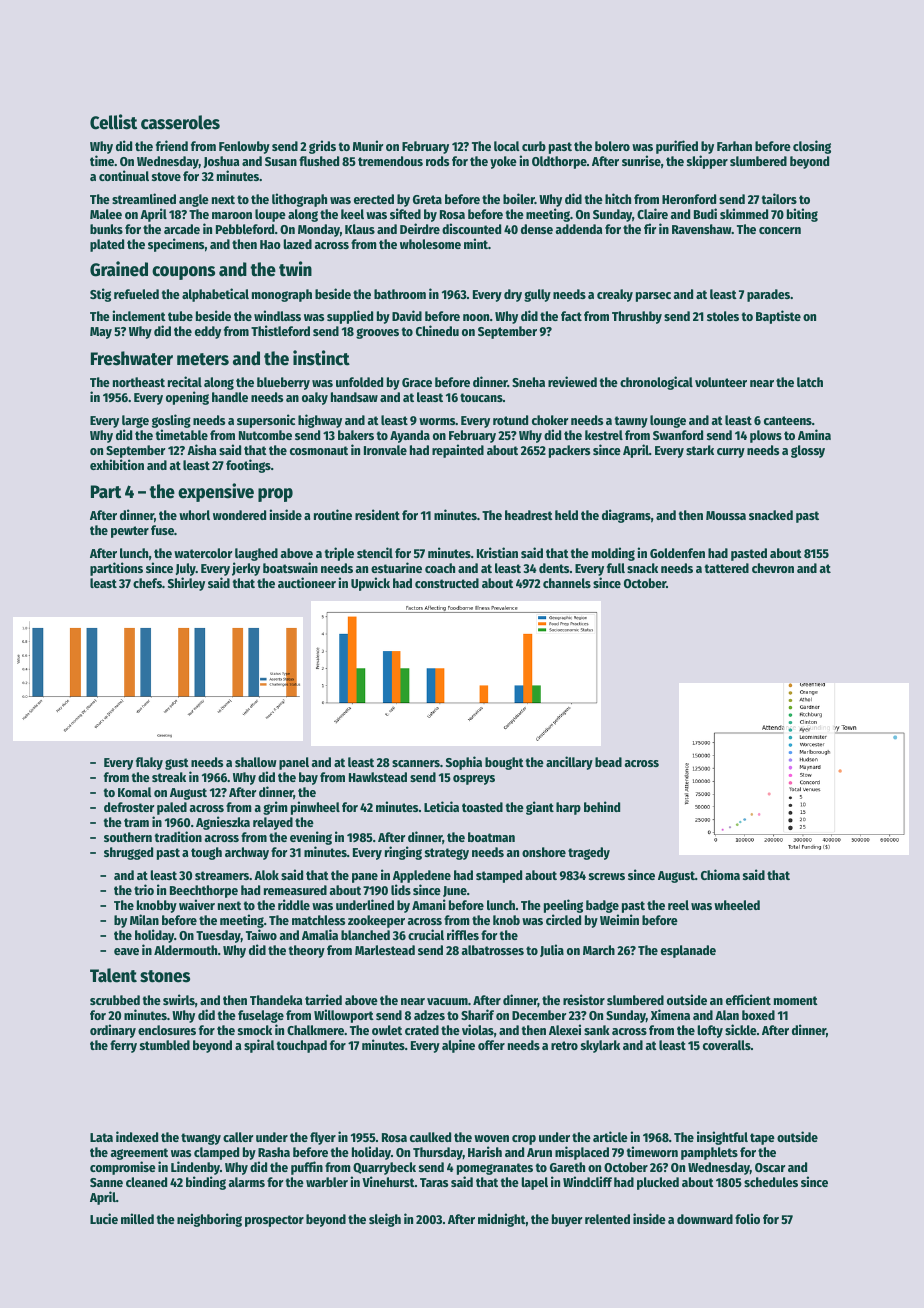 The image size is (924, 1308). I want to click on resident, so click(377, 514).
